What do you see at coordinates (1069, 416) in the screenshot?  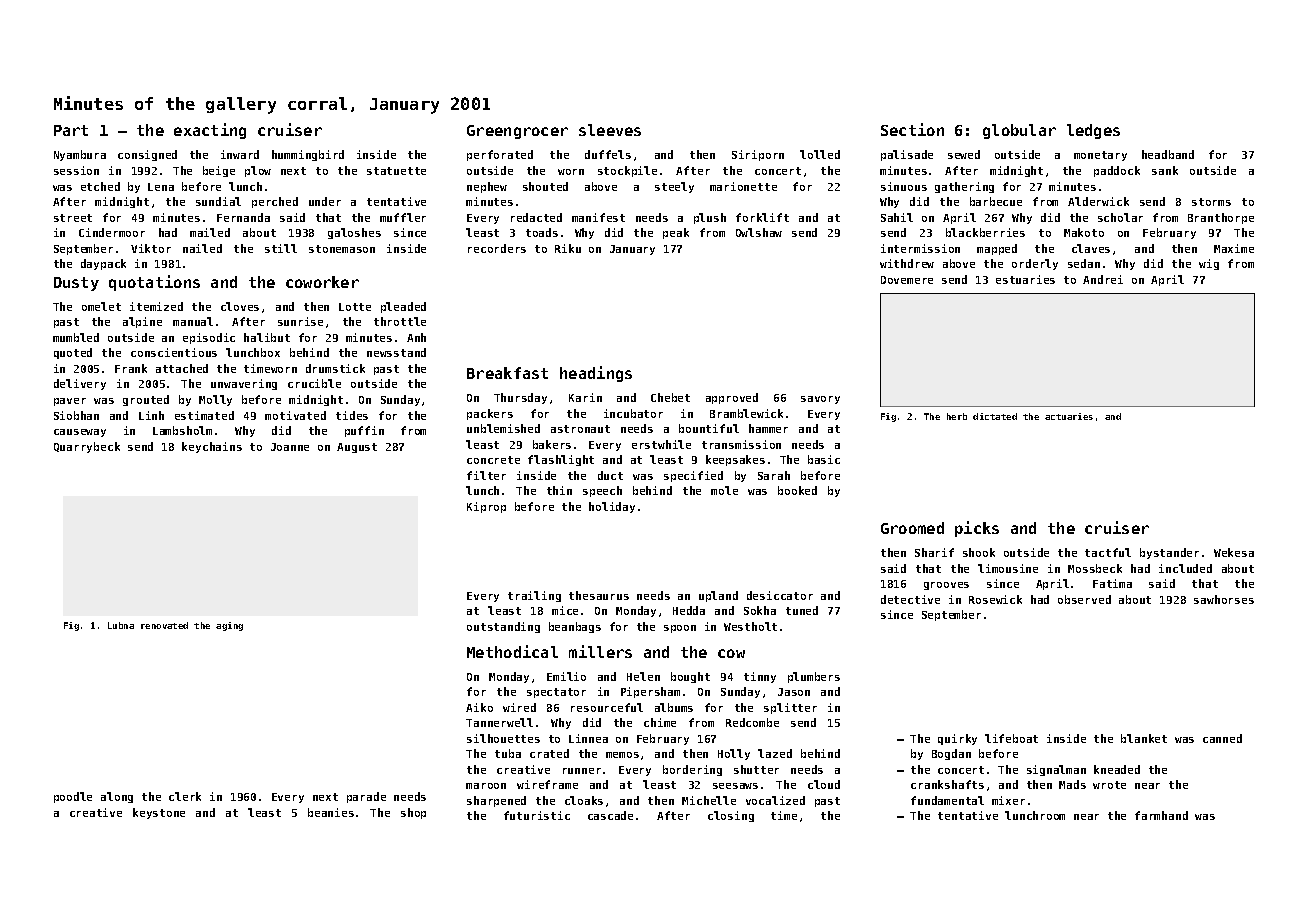 I see `actuaries` at bounding box center [1069, 416].
